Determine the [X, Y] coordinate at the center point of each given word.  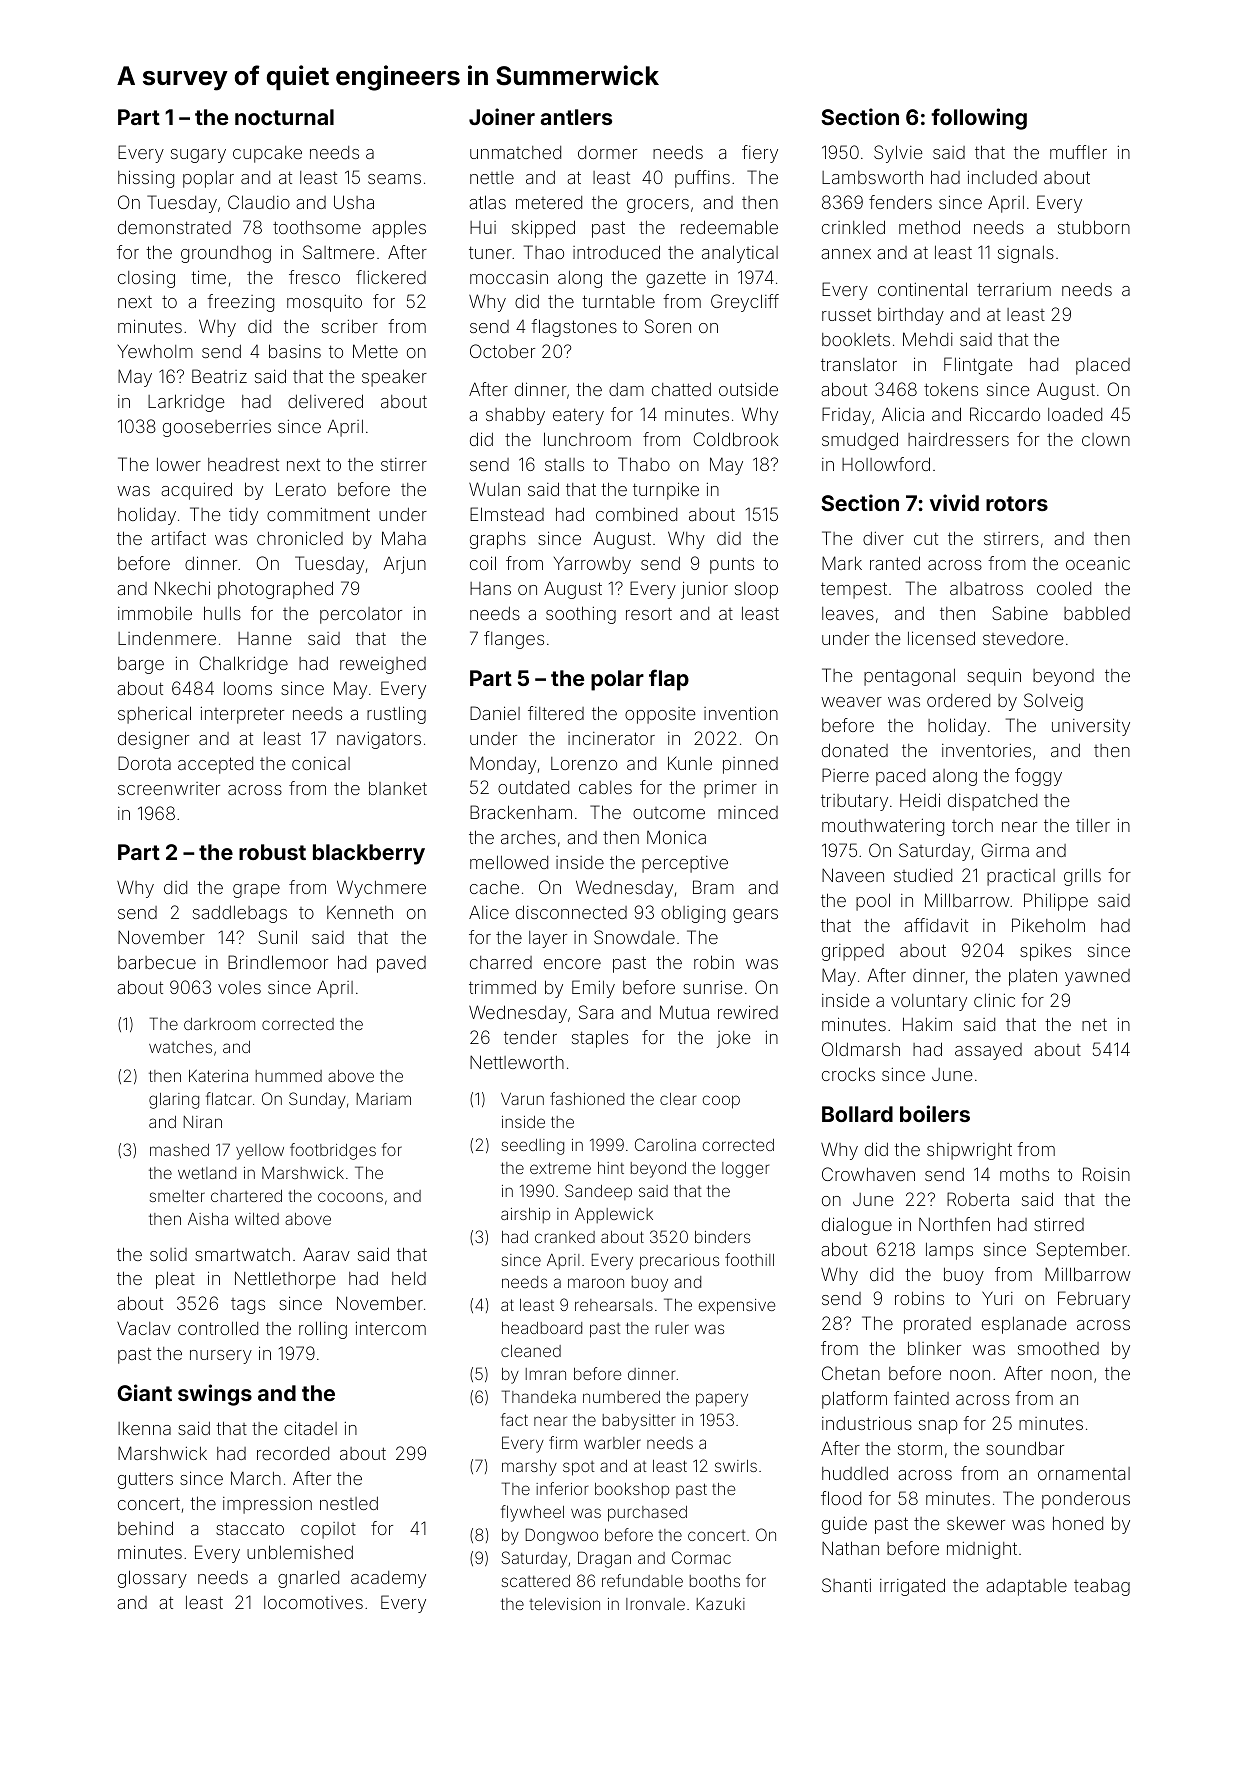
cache [494, 887]
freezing [240, 303]
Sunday [317, 1100]
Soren [668, 326]
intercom [391, 1328]
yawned [1097, 977]
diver [883, 538]
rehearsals [614, 1305]
